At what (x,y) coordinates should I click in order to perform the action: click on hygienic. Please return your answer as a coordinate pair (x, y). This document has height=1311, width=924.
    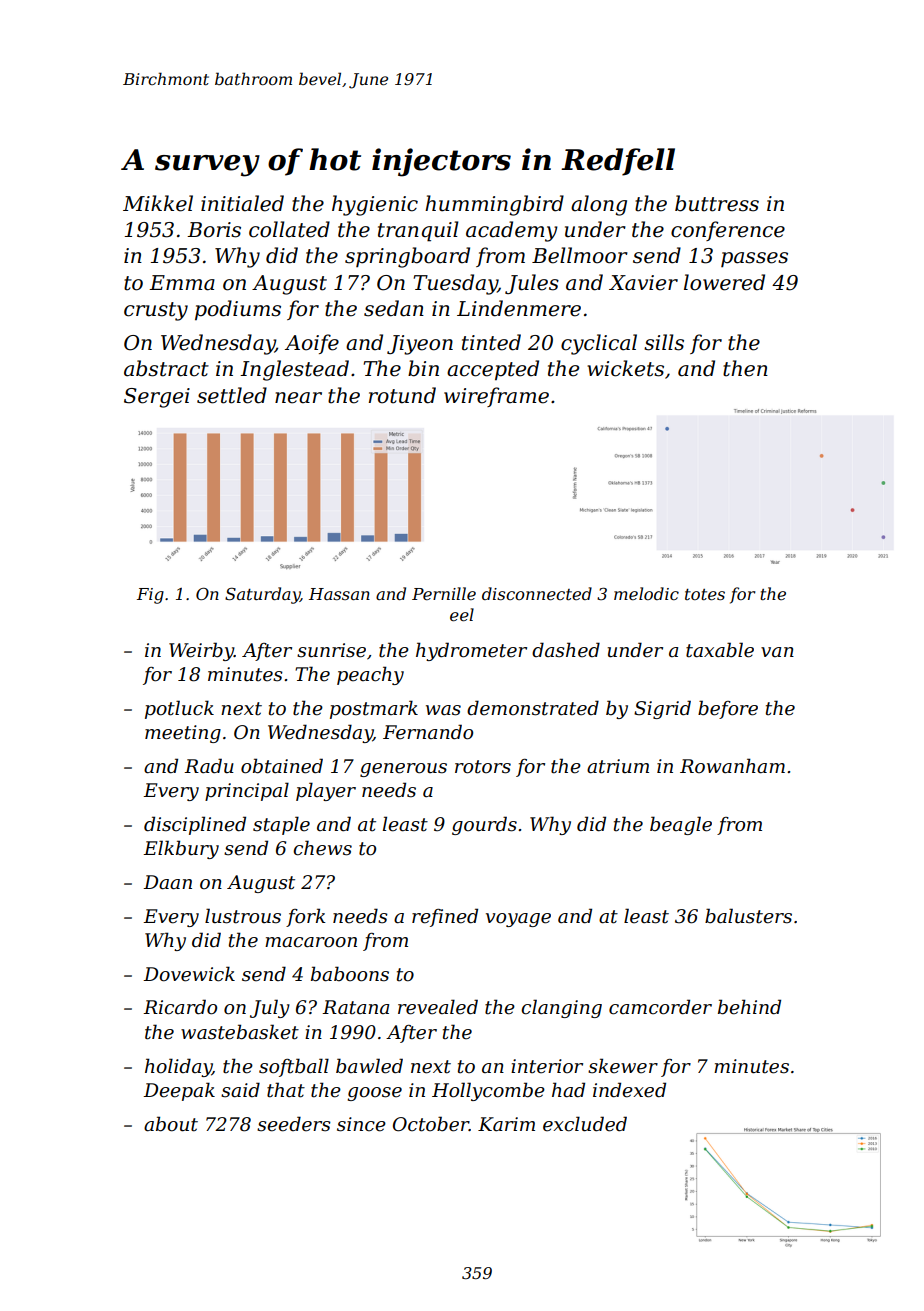
    Looking at the image, I should click on (375, 205).
